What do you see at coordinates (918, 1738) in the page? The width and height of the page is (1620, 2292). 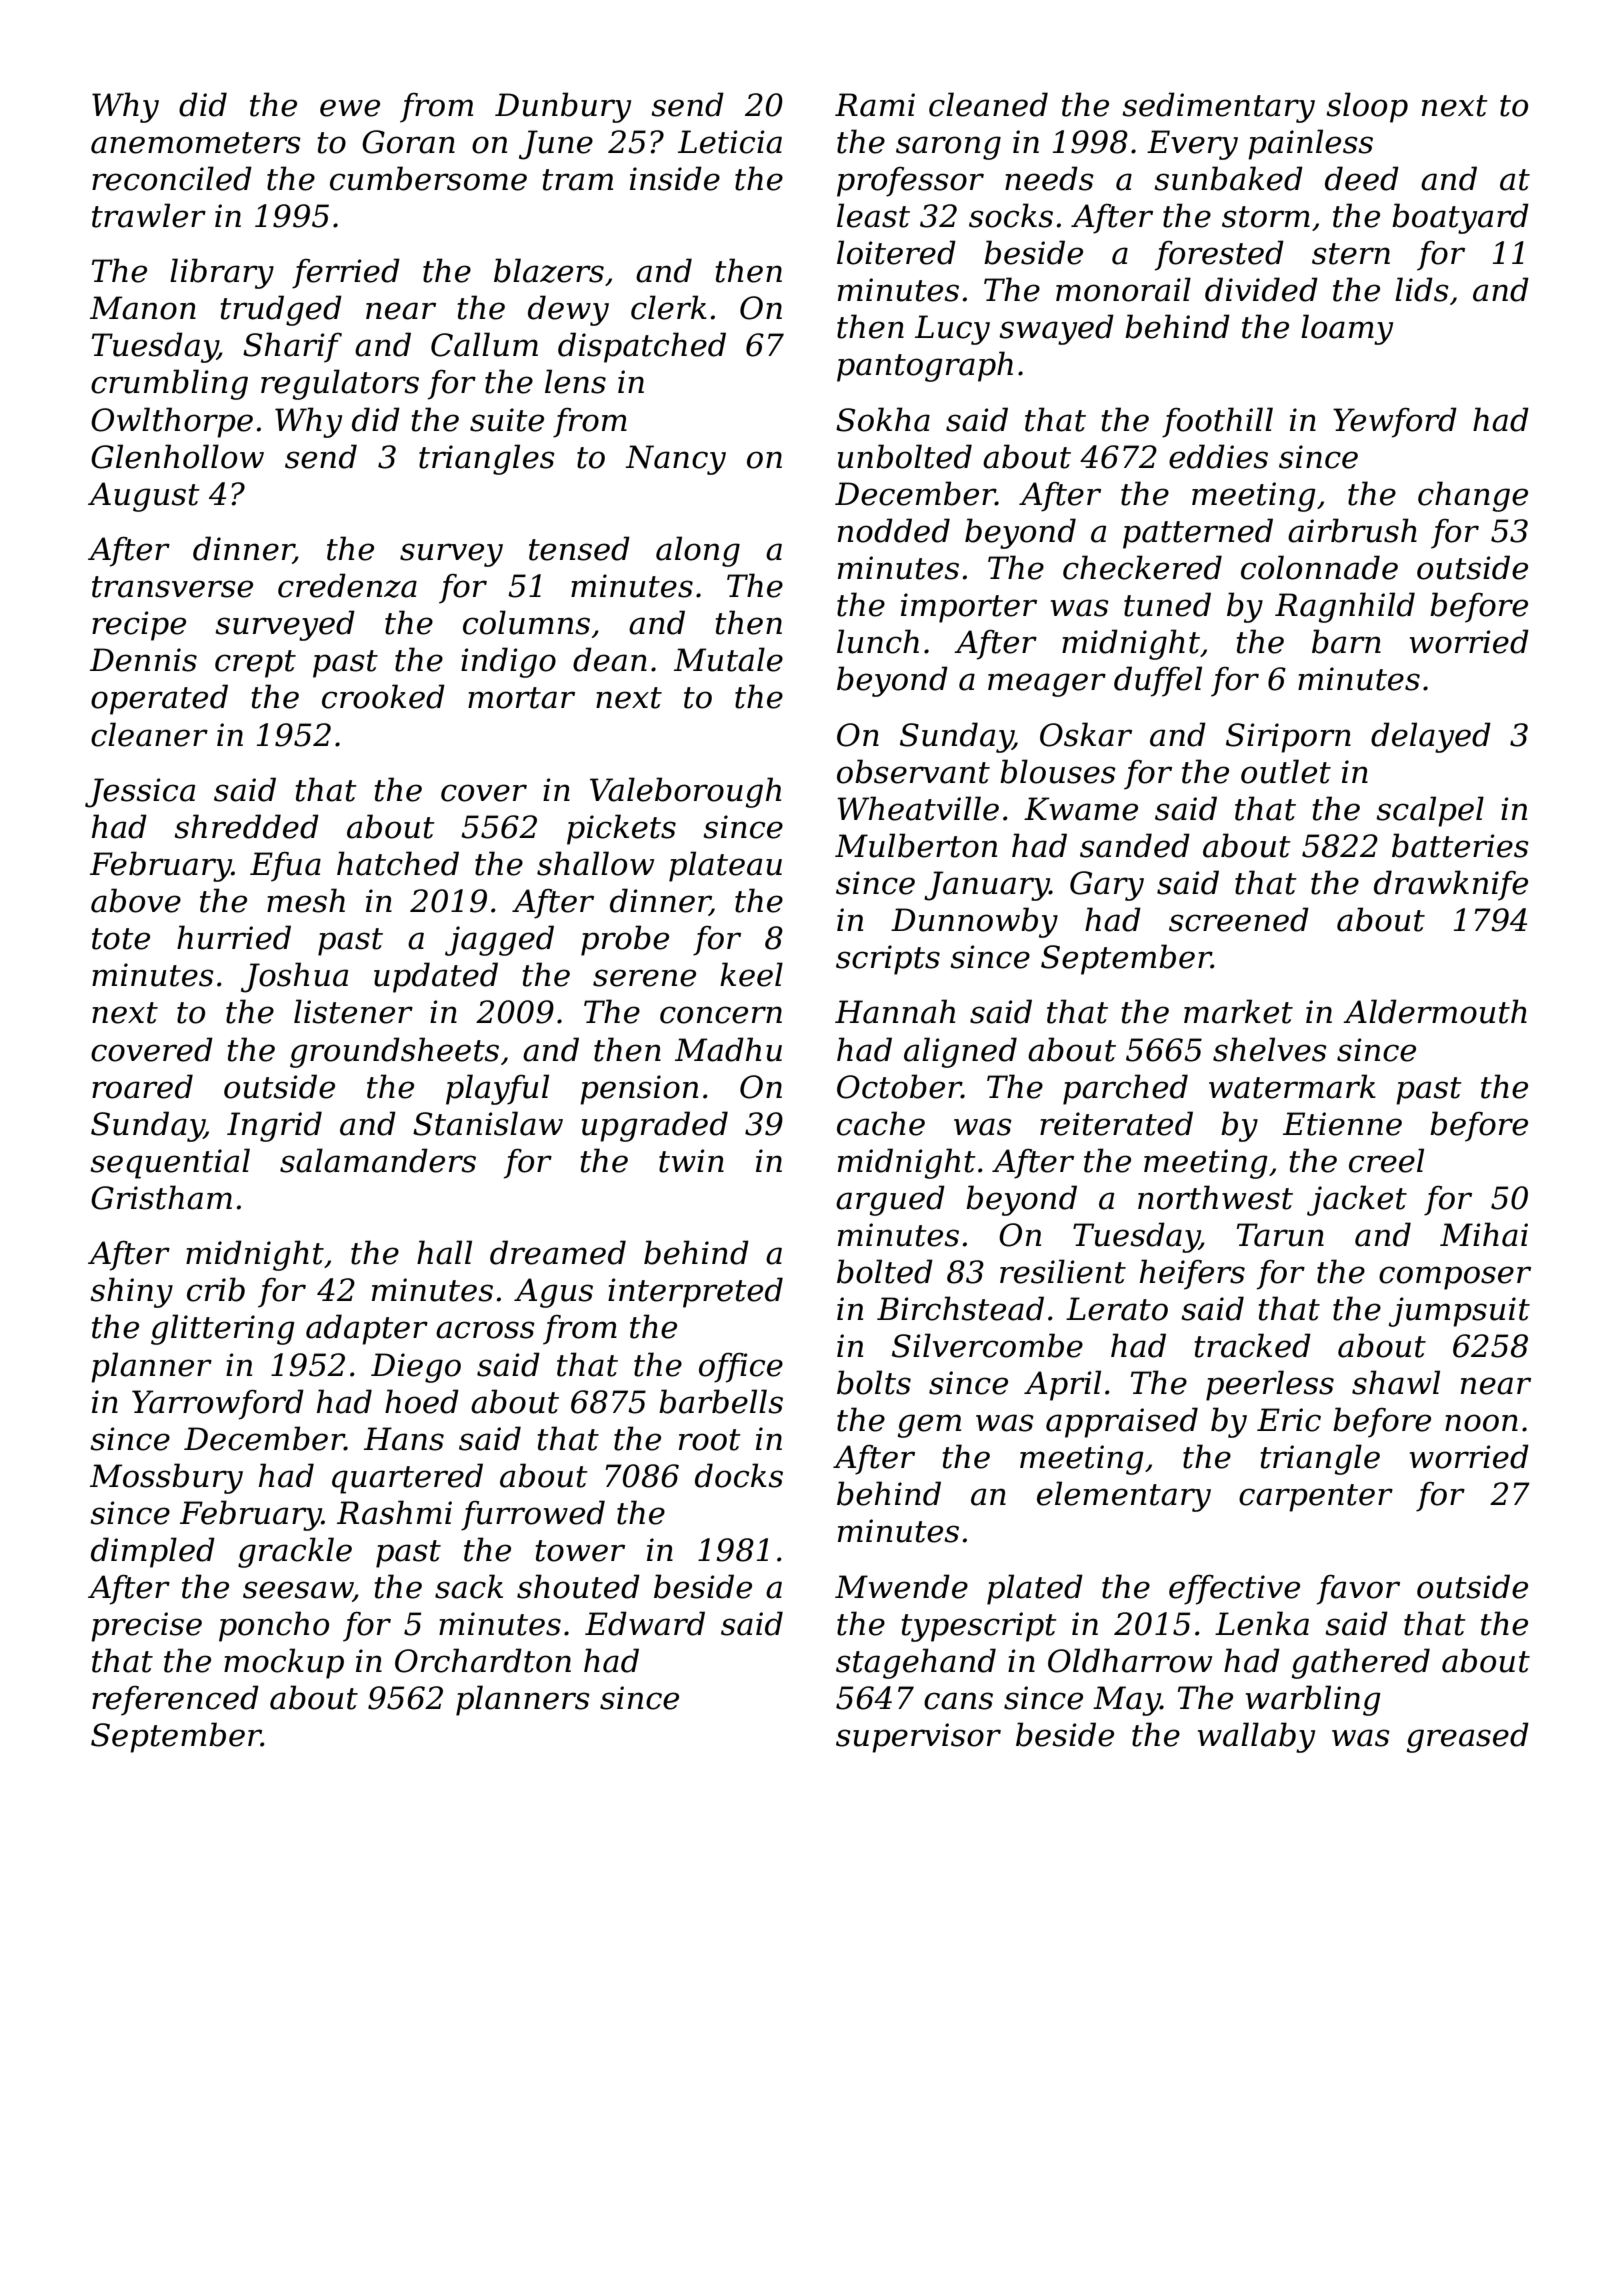 I see `supervisor` at bounding box center [918, 1738].
